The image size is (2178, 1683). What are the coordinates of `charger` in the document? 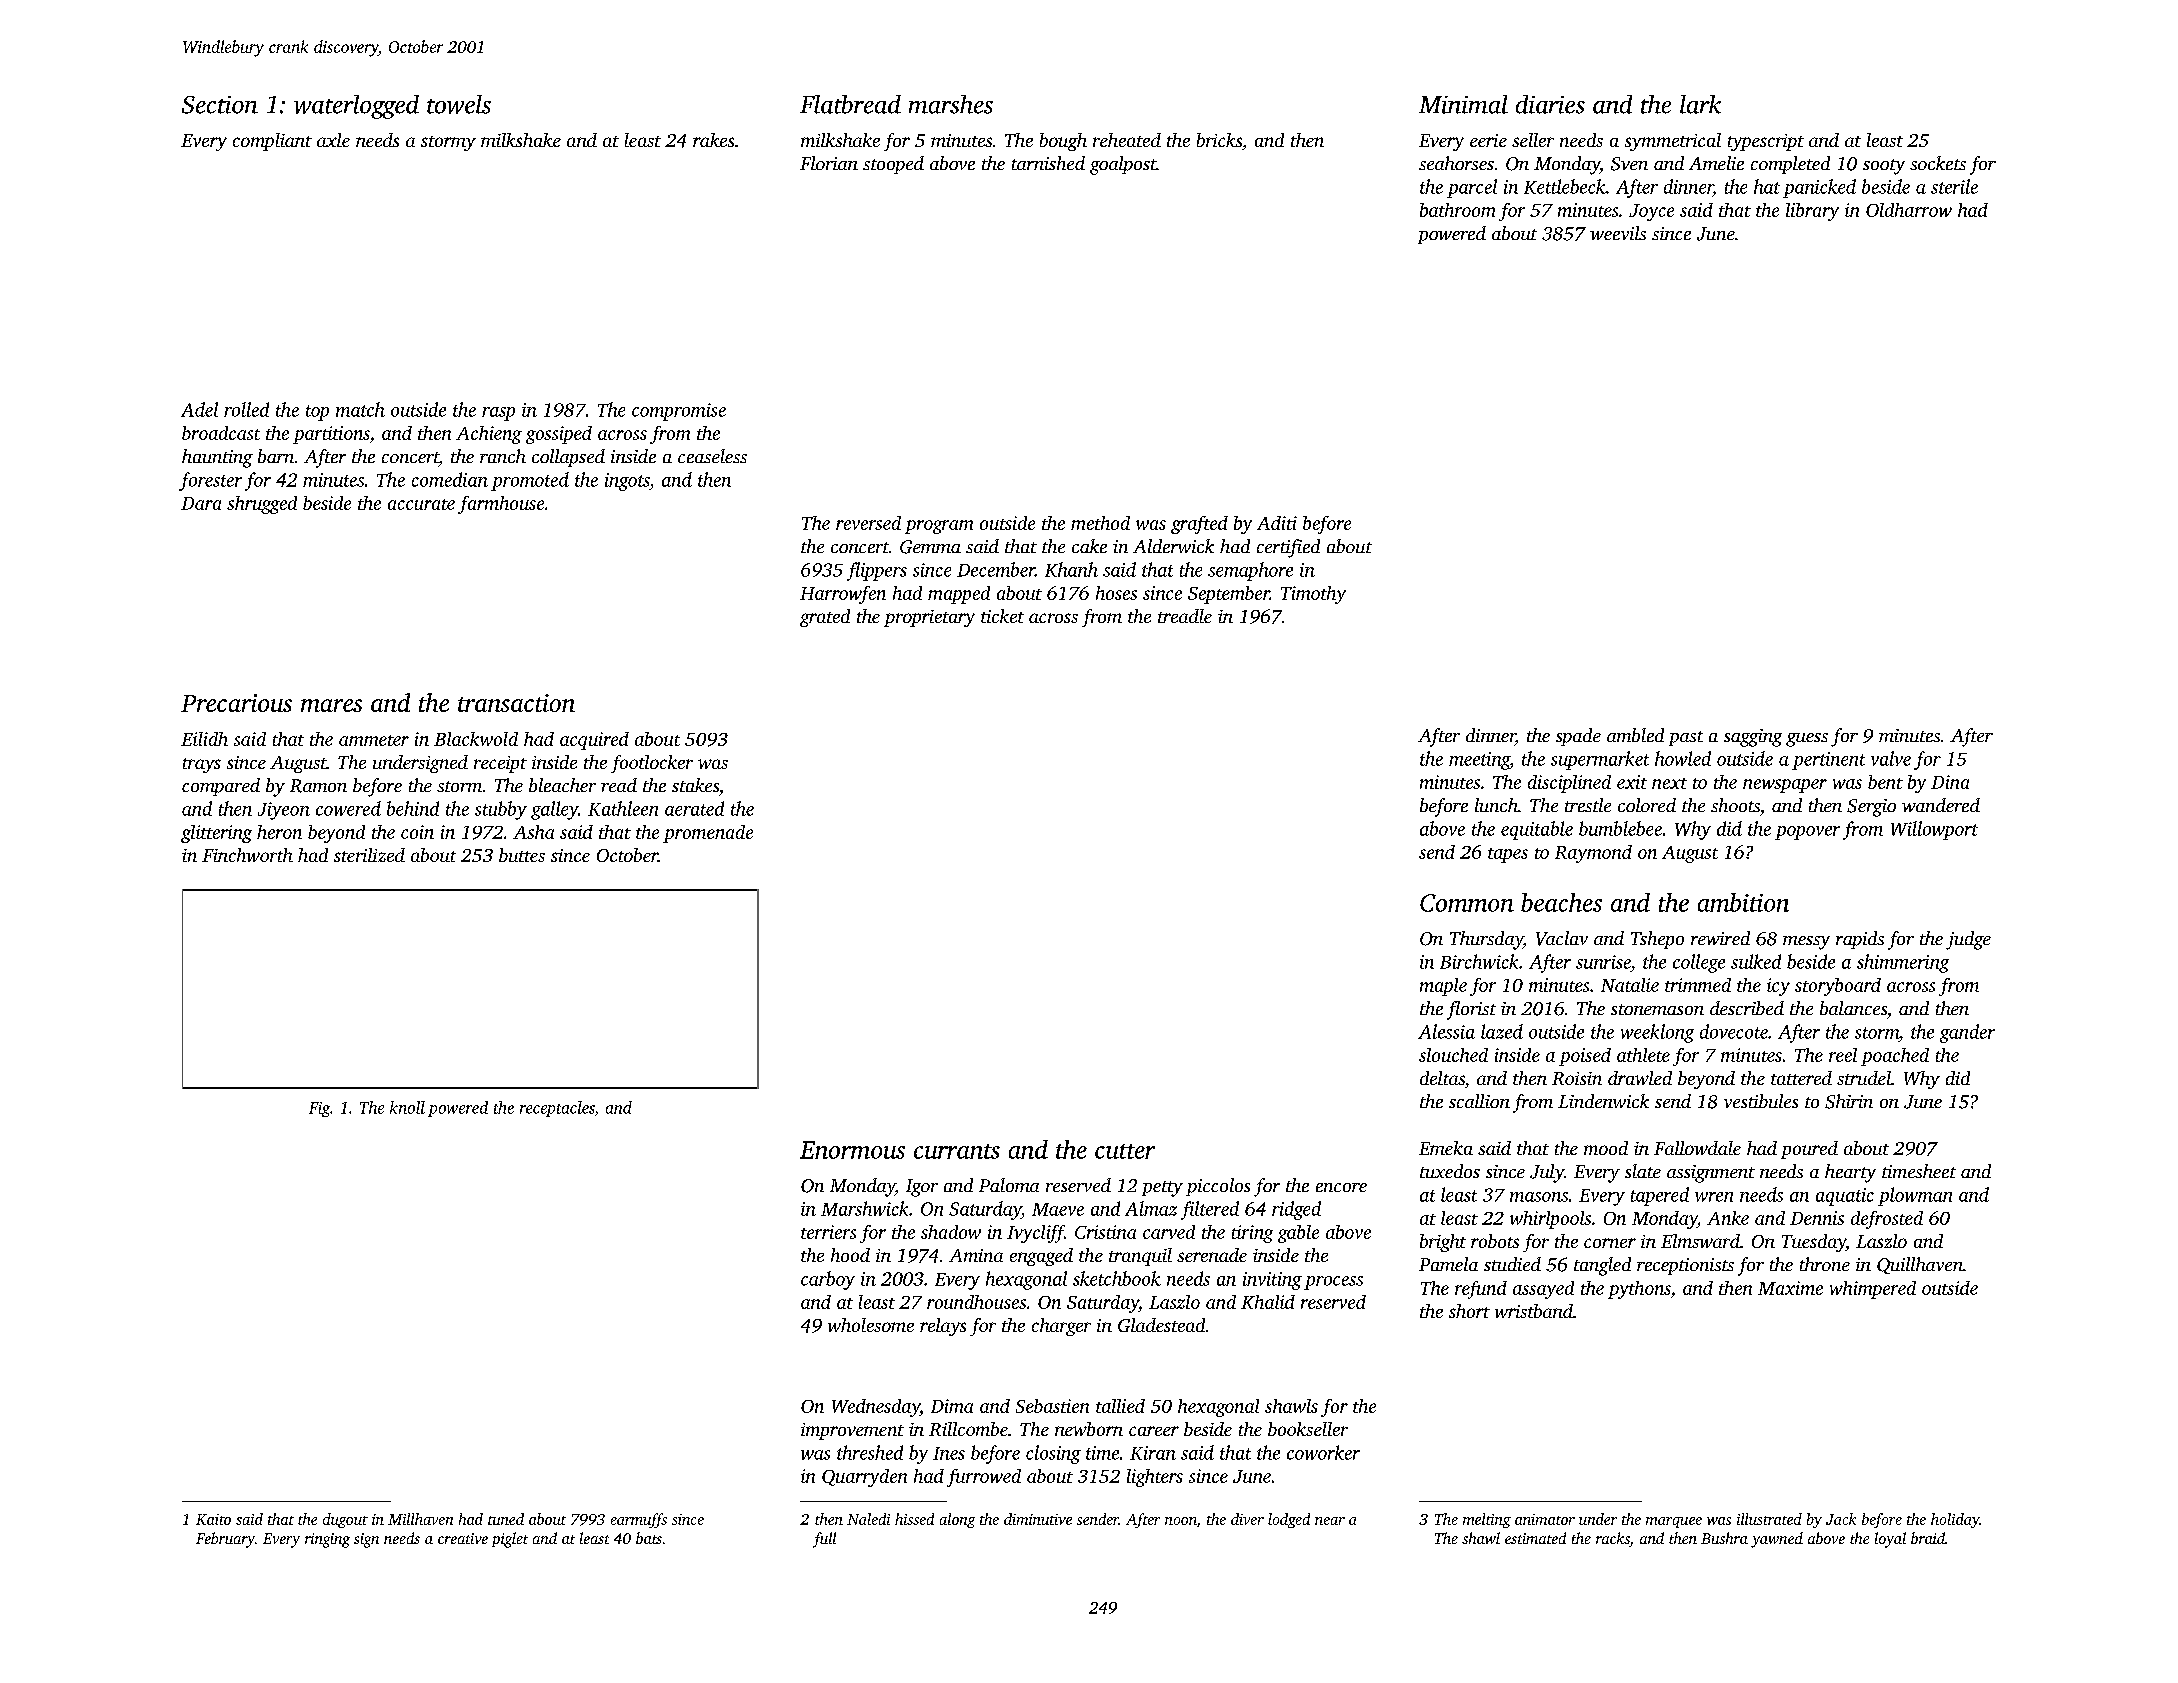 It's located at (1061, 1327).
